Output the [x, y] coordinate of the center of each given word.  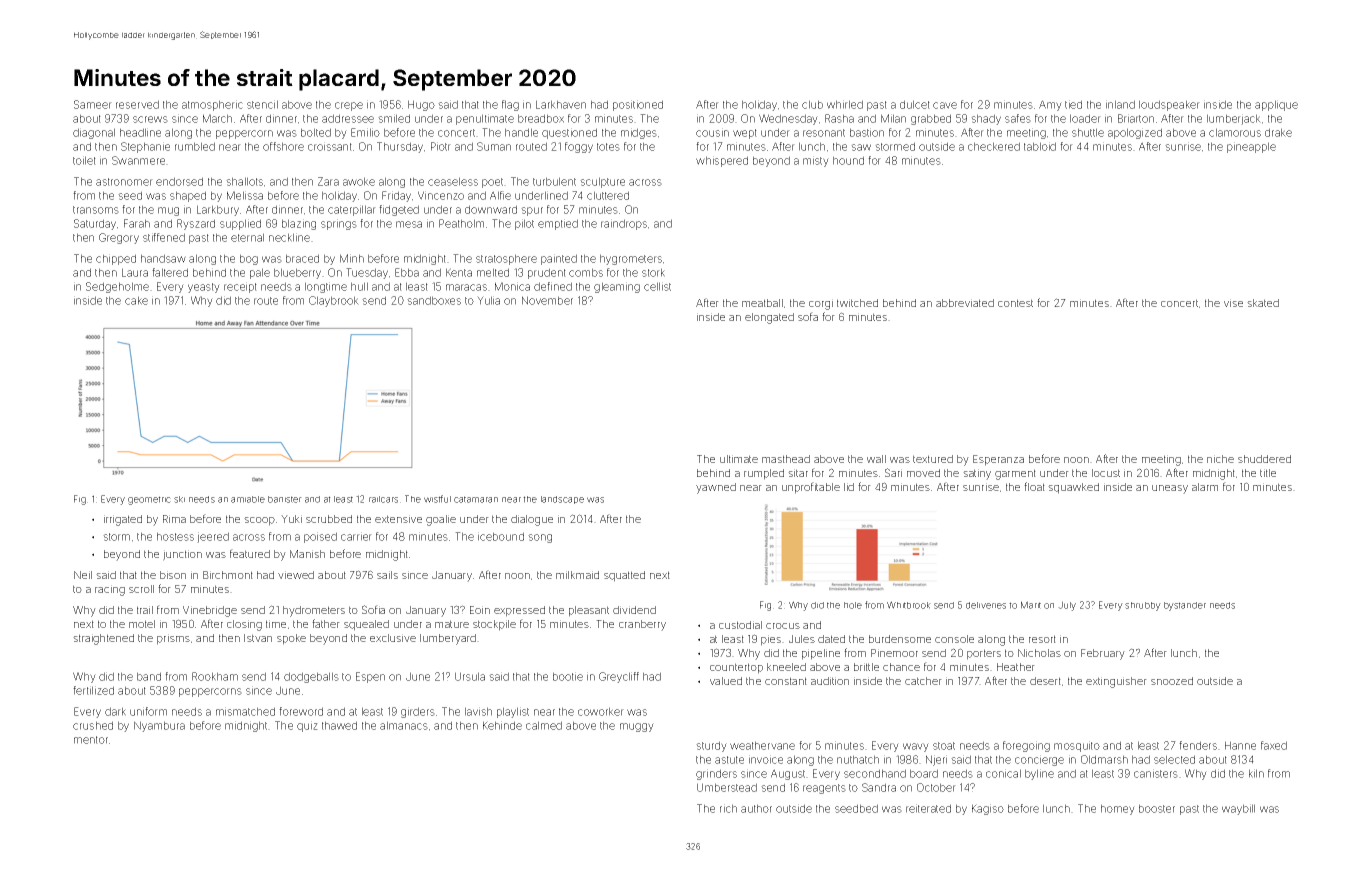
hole [853, 605]
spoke [291, 639]
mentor [91, 740]
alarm [1205, 487]
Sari [893, 472]
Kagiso [988, 809]
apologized [1135, 133]
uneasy [1170, 489]
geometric [149, 500]
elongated [769, 318]
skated [1263, 303]
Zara [328, 181]
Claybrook [334, 301]
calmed [544, 725]
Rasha [839, 118]
